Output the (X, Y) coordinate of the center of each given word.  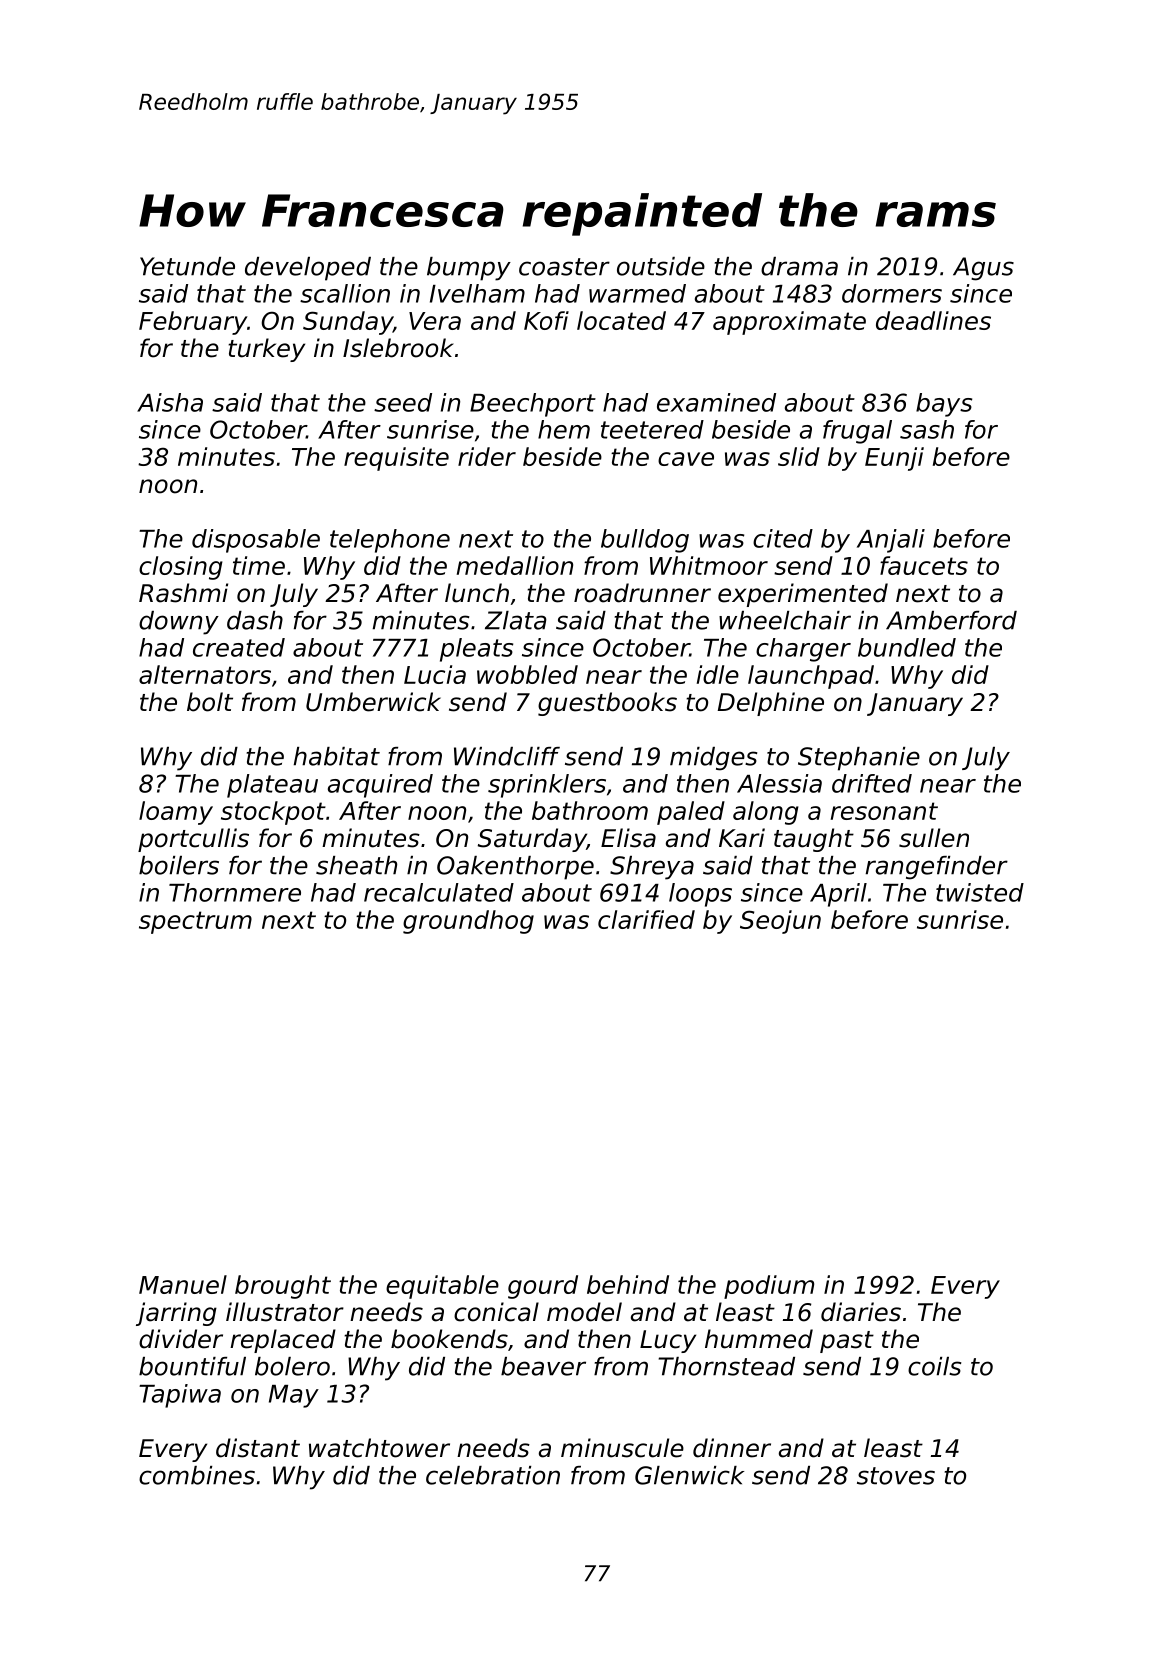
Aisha (170, 402)
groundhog (468, 922)
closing (181, 568)
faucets (924, 565)
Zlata (516, 620)
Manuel (183, 1284)
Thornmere (235, 892)
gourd (543, 1287)
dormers (892, 293)
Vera (435, 321)
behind (628, 1284)
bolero (292, 1366)
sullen (934, 838)
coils (934, 1366)
